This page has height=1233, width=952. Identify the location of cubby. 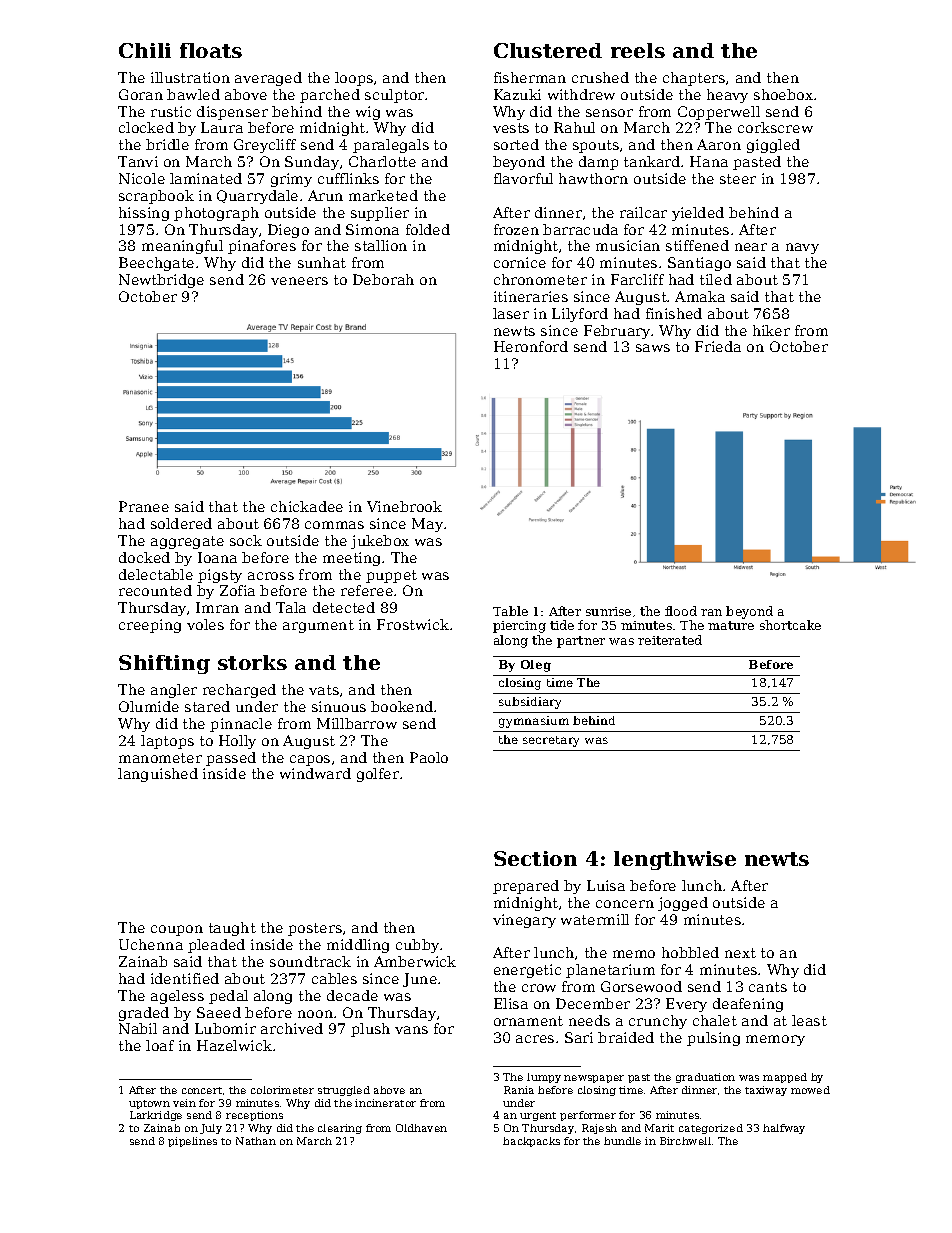
(417, 946).
